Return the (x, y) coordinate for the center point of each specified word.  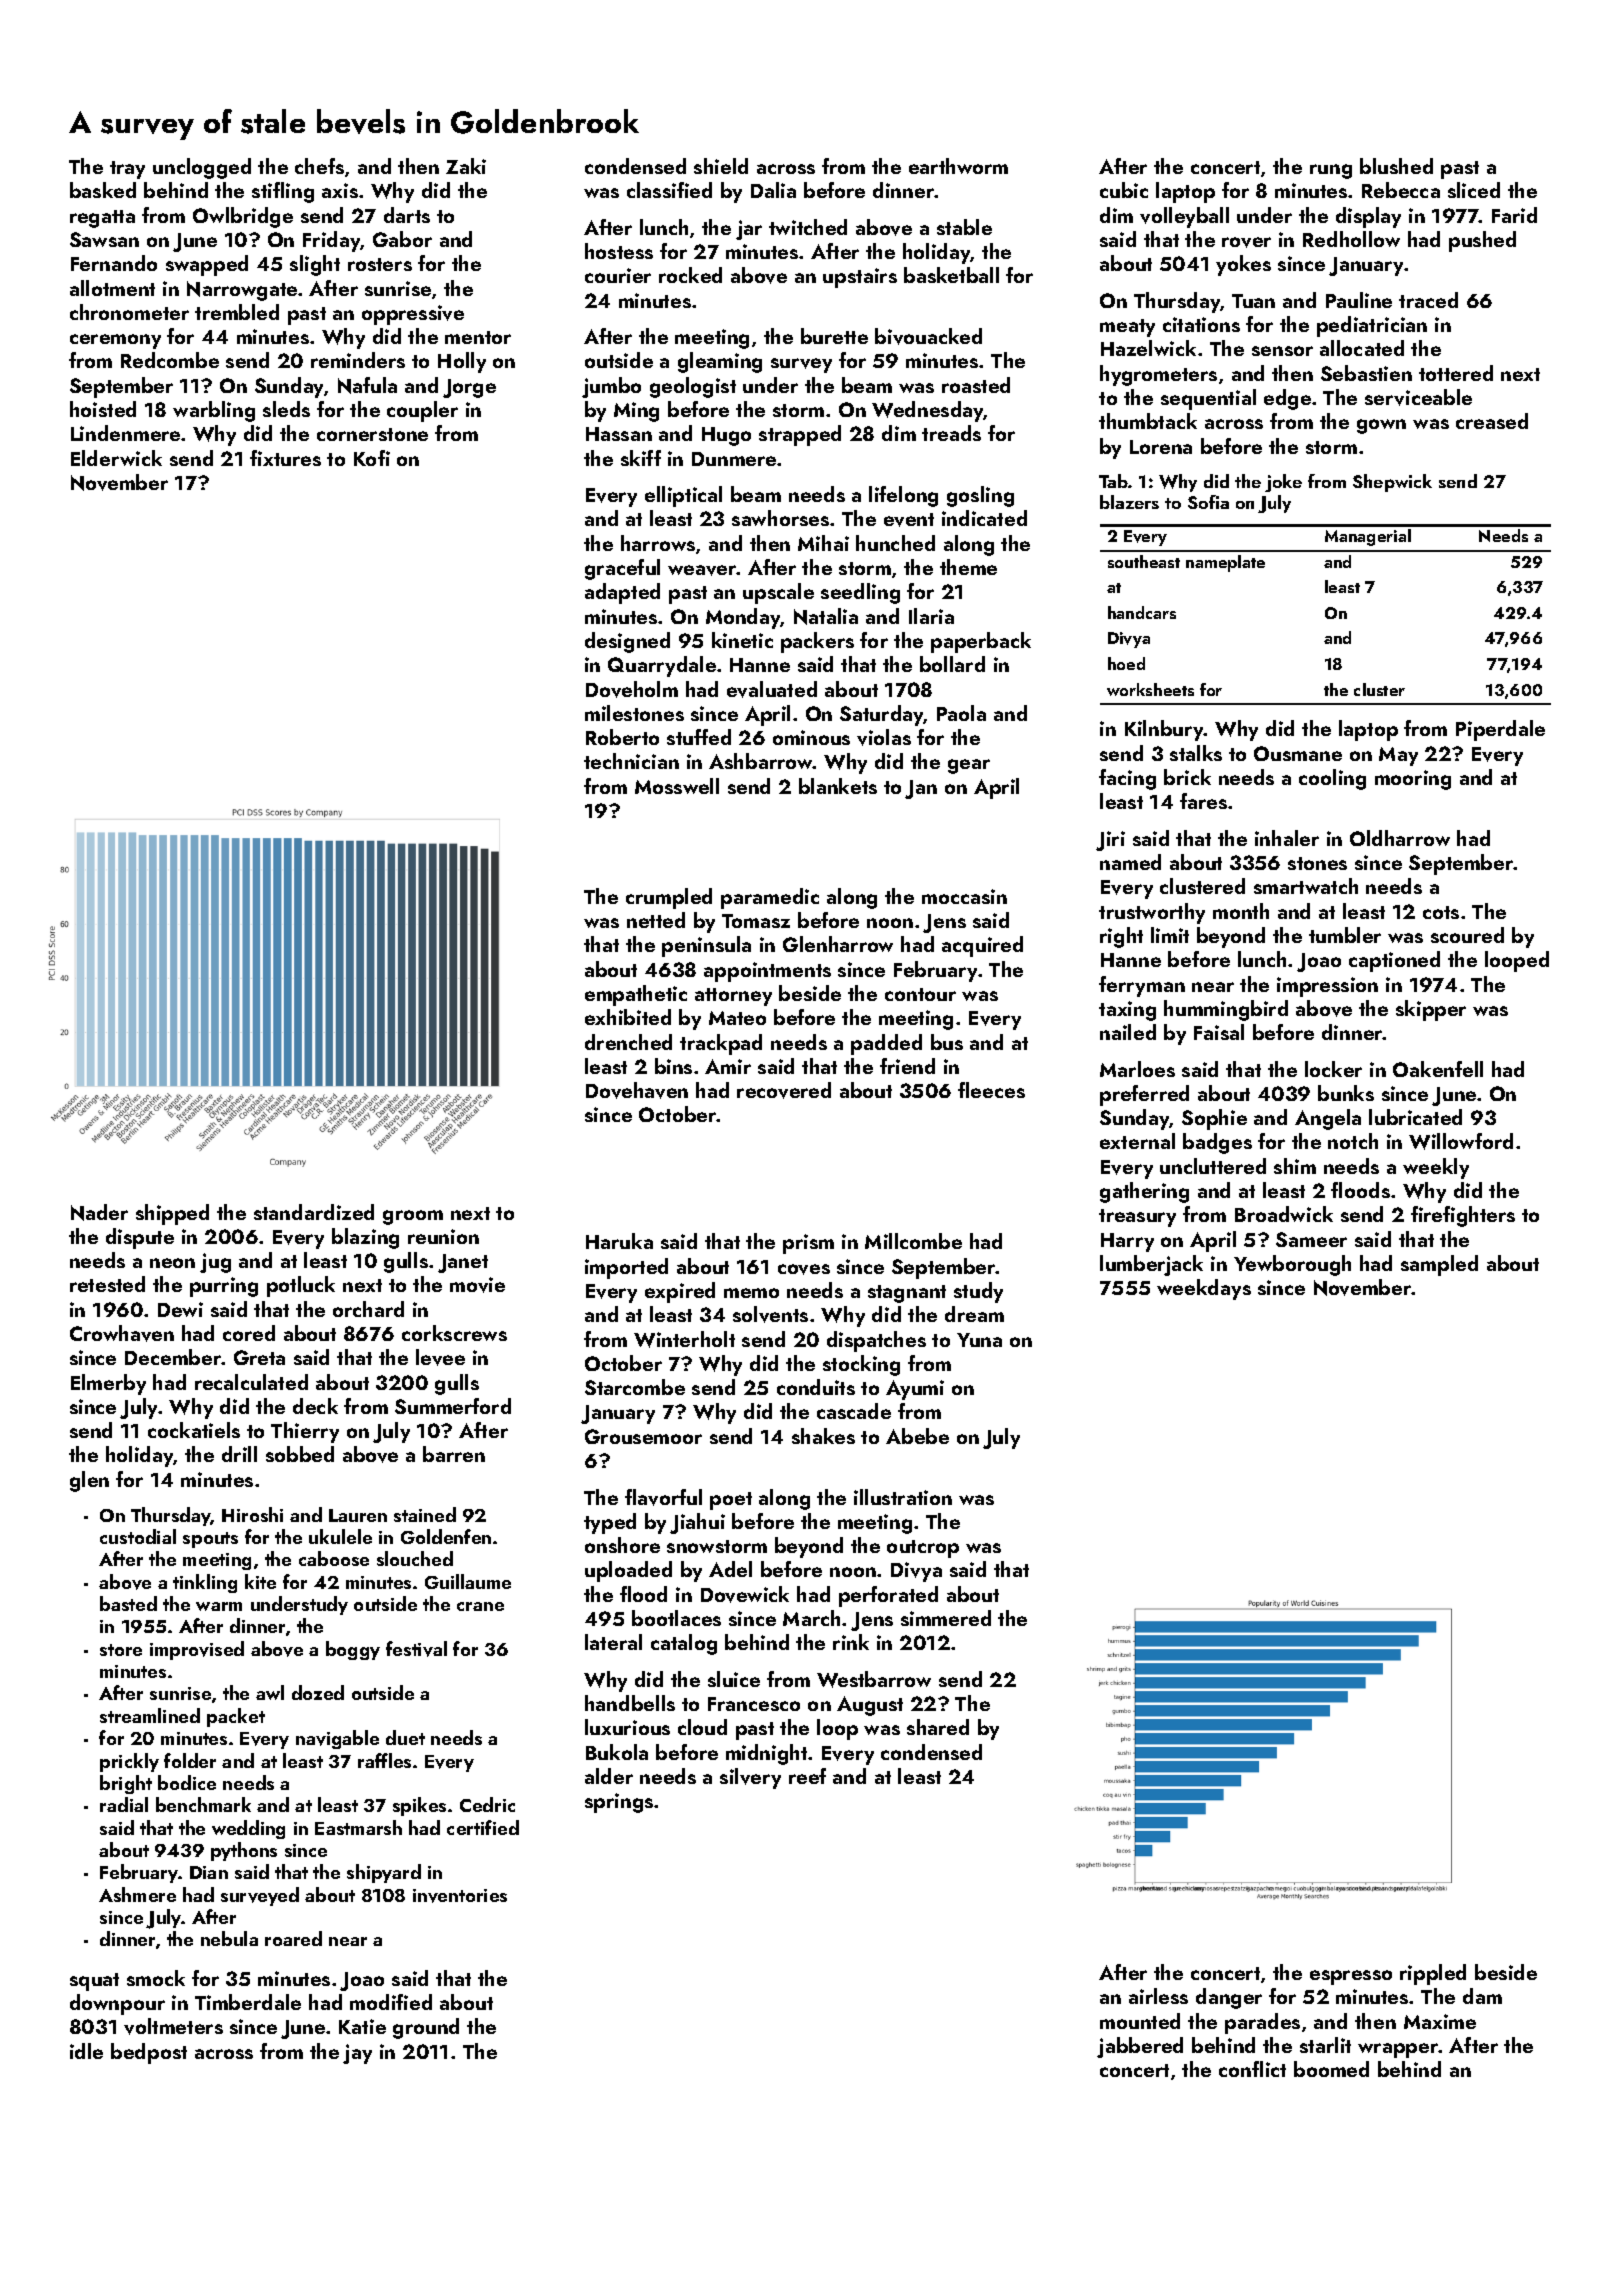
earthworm (958, 166)
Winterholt (684, 1339)
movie (477, 1285)
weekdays (1204, 1289)
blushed (1396, 166)
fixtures (285, 458)
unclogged (202, 168)
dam (1482, 1996)
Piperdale (1500, 730)
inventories (460, 1896)
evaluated (772, 689)
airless (1158, 1996)
